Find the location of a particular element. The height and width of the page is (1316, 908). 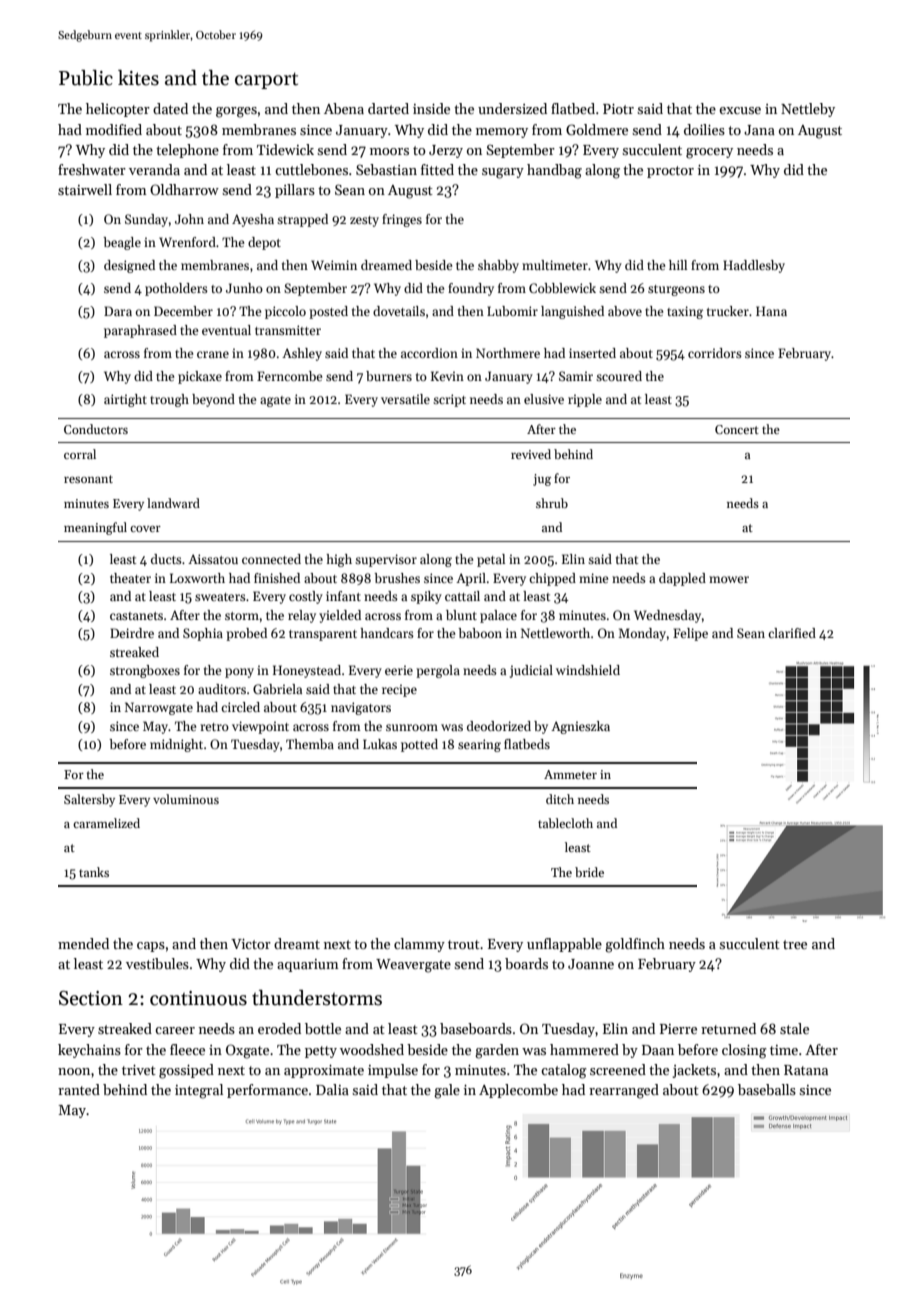

tree is located at coordinates (795, 944).
